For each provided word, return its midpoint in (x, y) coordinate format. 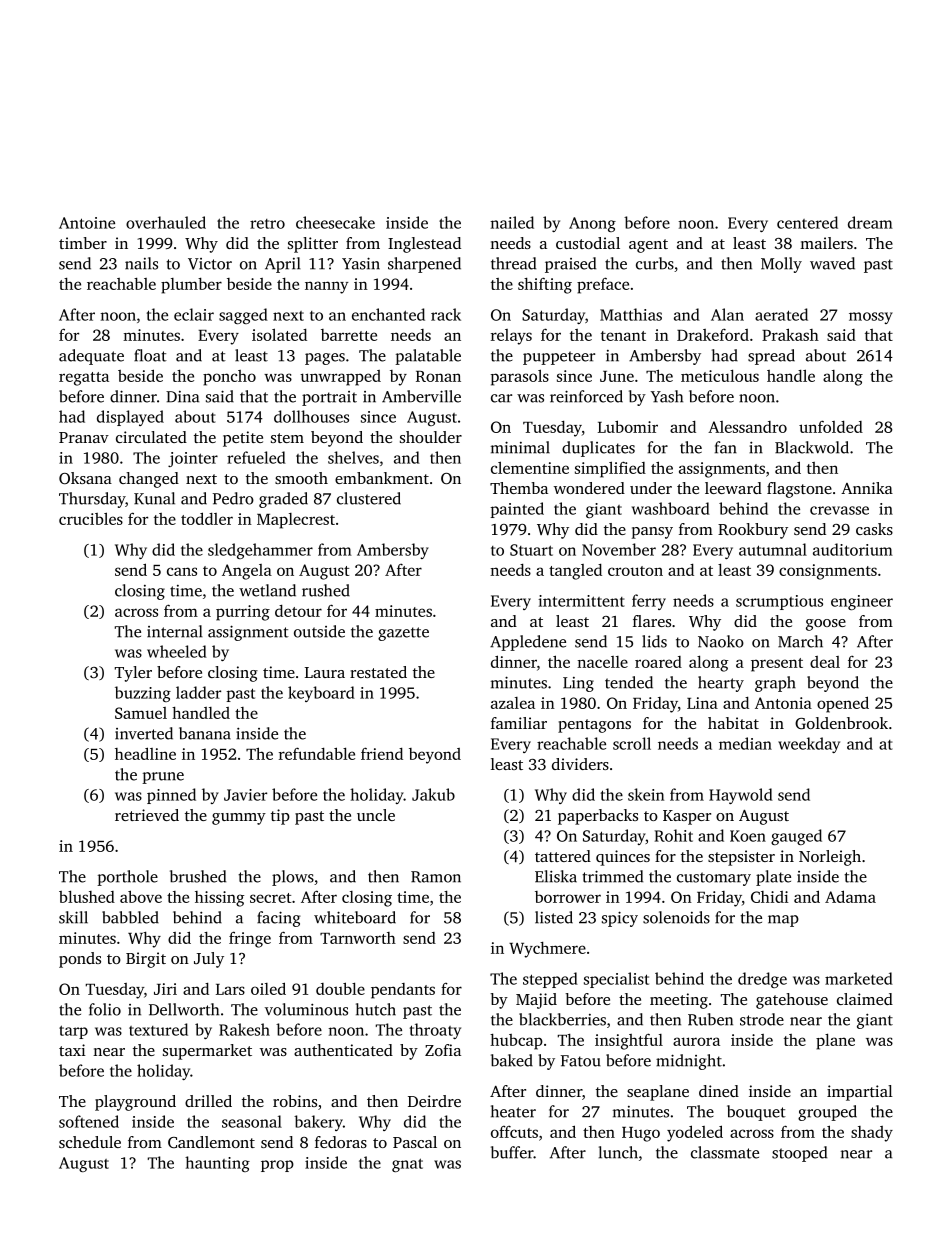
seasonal (252, 1121)
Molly (781, 265)
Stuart (531, 550)
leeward (733, 488)
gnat (407, 1165)
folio (105, 1009)
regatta (84, 379)
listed (554, 917)
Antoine (87, 223)
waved (832, 263)
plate (773, 878)
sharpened (424, 265)
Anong (592, 224)
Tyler (133, 674)
